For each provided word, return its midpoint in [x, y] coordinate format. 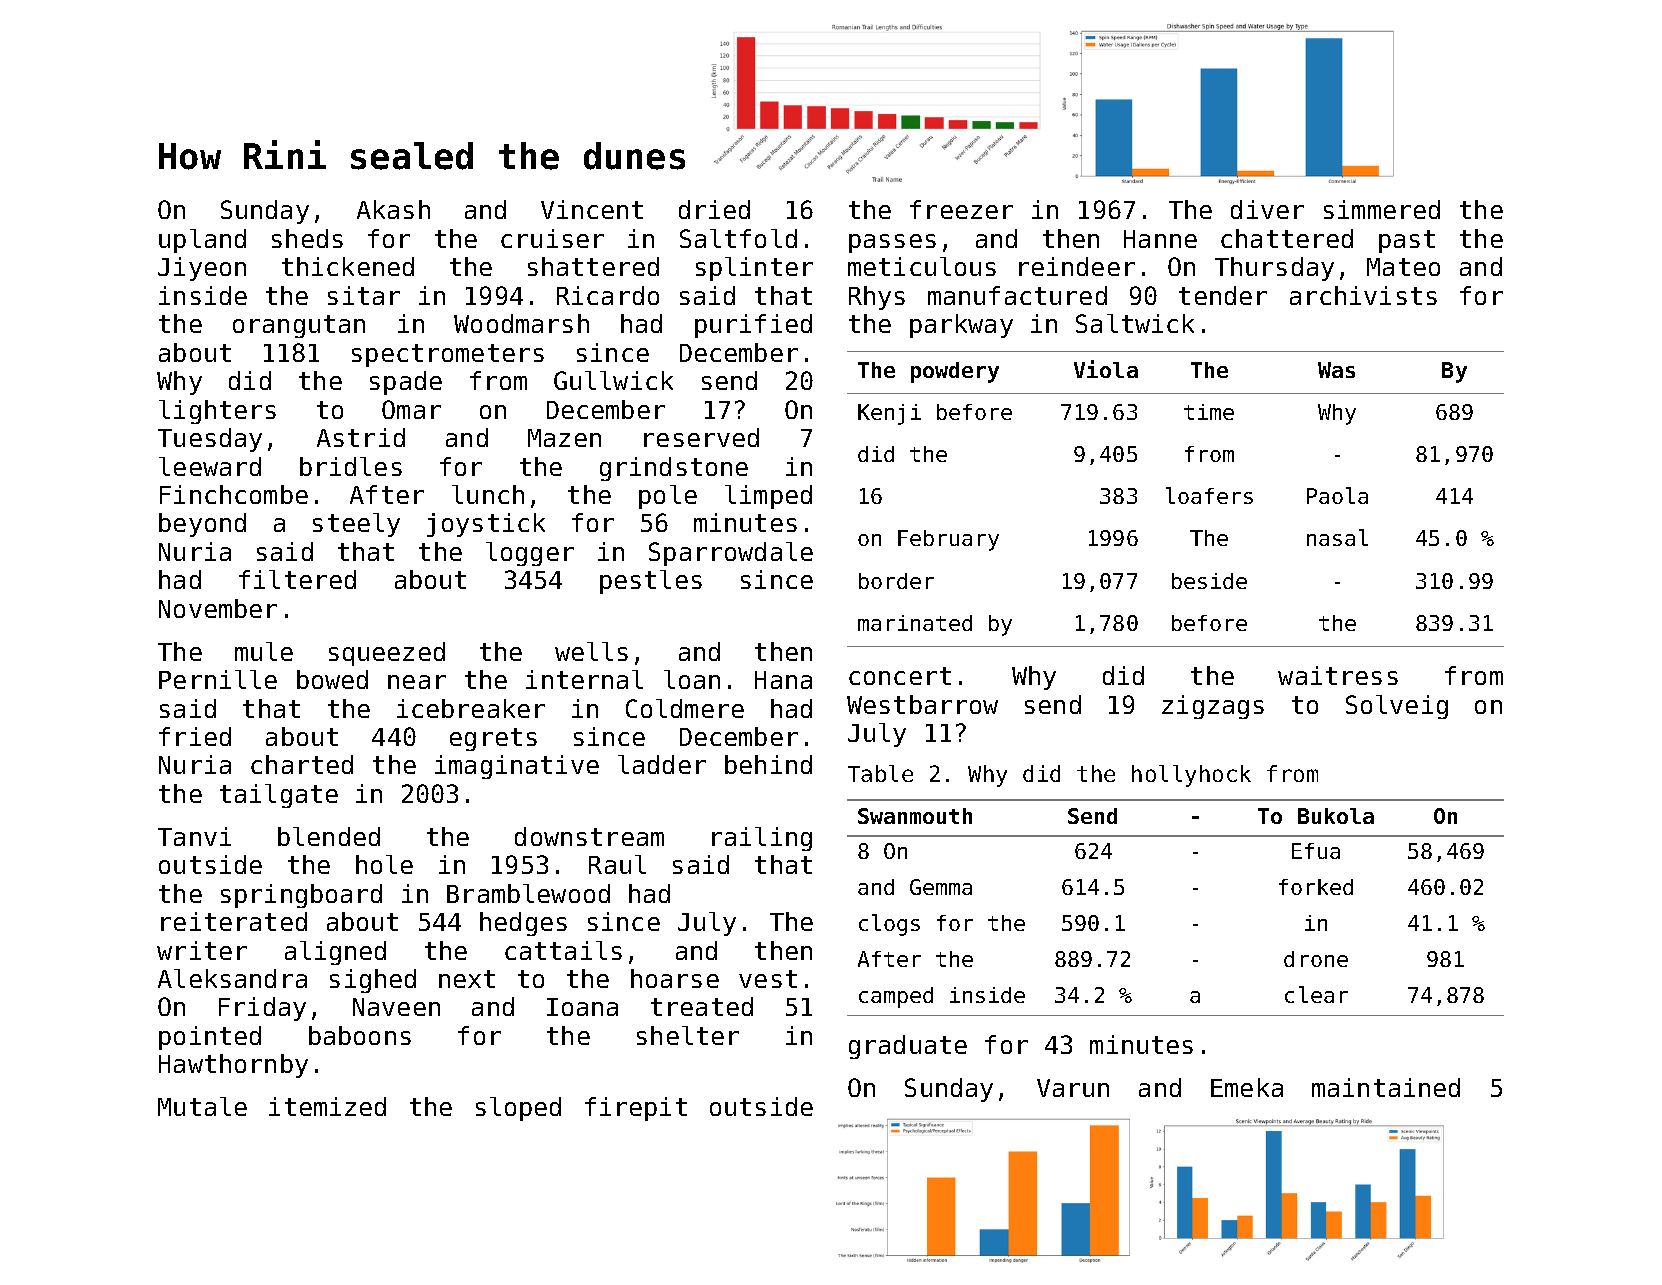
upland [202, 241]
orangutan [299, 326]
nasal [1337, 537]
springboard [301, 896]
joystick [486, 525]
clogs [889, 925]
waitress [1338, 675]
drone [1316, 959]
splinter [754, 269]
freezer [961, 209]
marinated [915, 623]
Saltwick [1135, 323]
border [896, 581]
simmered [1382, 209]
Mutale [202, 1106]
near [417, 682]
